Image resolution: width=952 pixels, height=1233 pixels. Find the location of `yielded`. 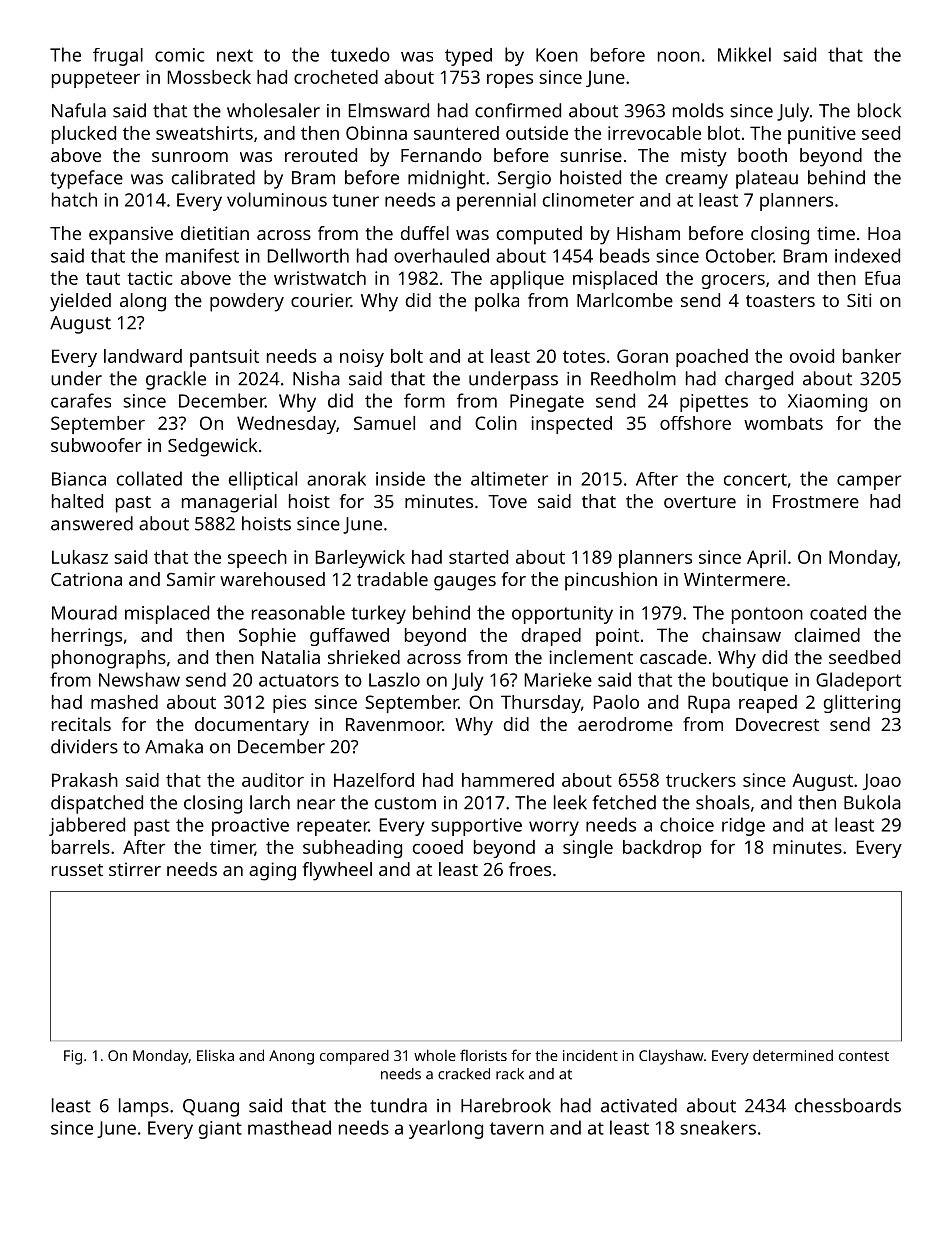

yielded is located at coordinates (80, 302).
